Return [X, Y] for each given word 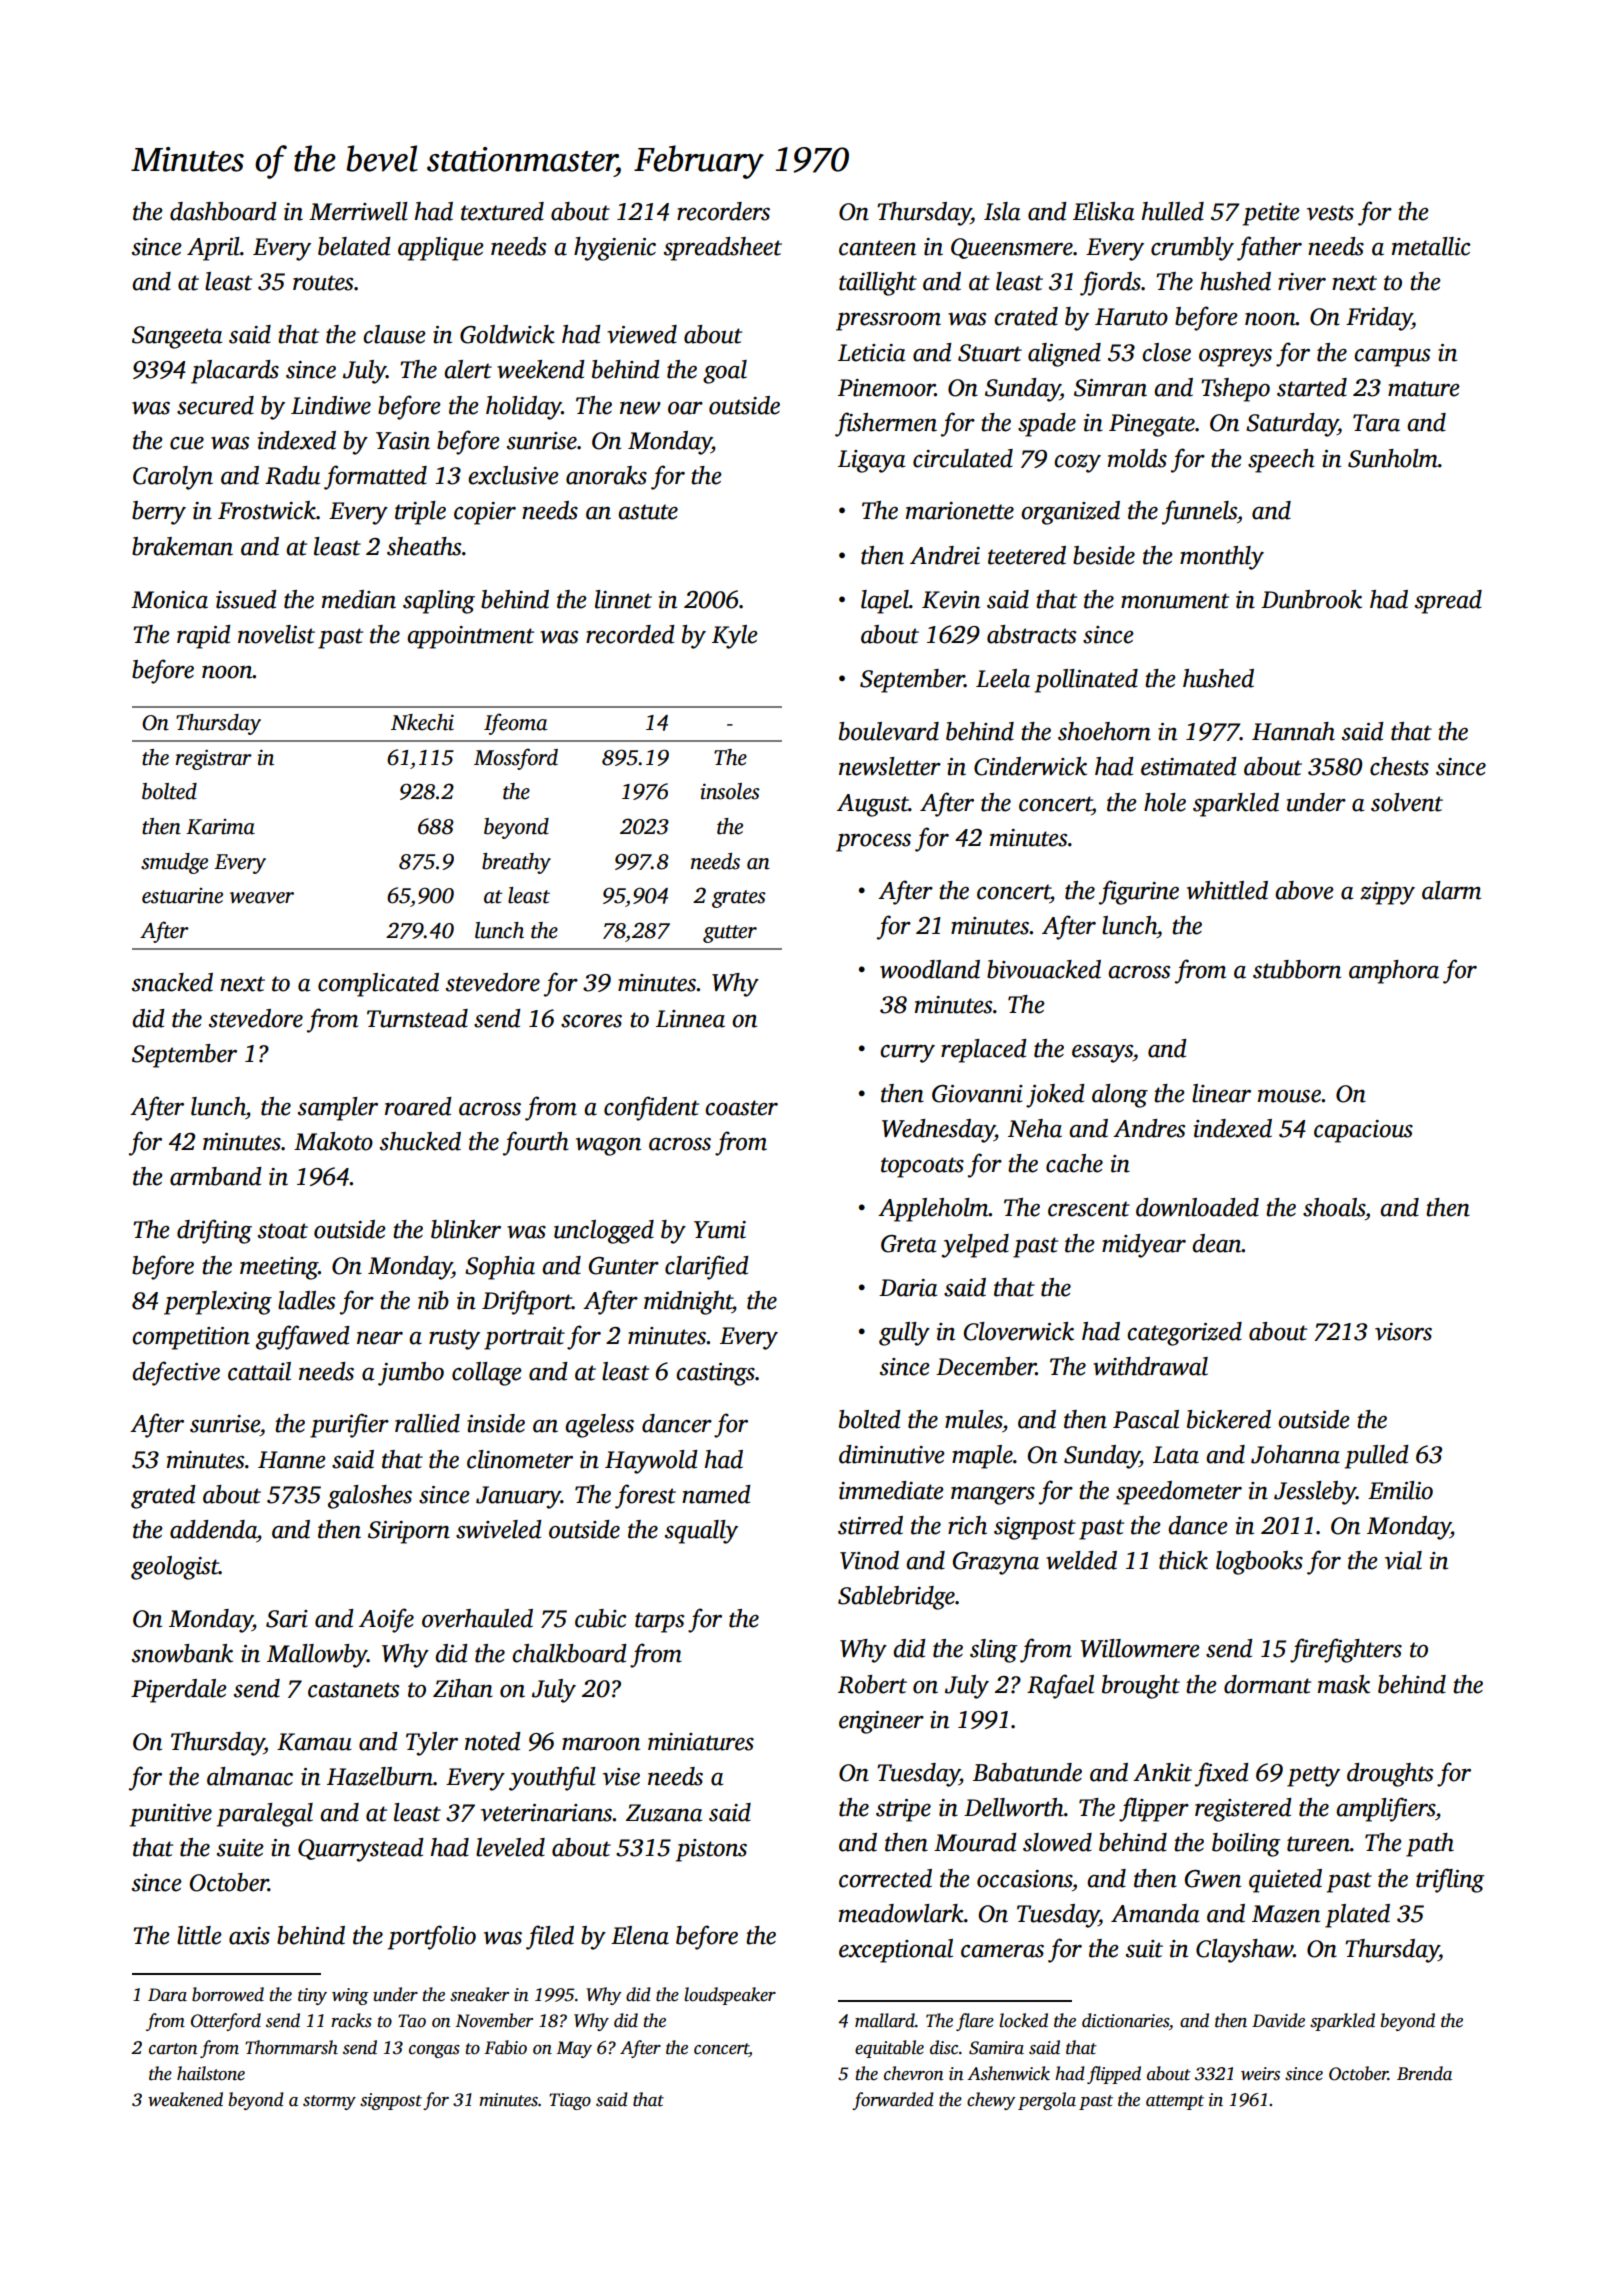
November [494, 2020]
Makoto [333, 1141]
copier [485, 513]
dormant [1267, 1684]
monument [1175, 601]
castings [715, 1374]
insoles [730, 791]
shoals [1334, 1207]
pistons [711, 1850]
